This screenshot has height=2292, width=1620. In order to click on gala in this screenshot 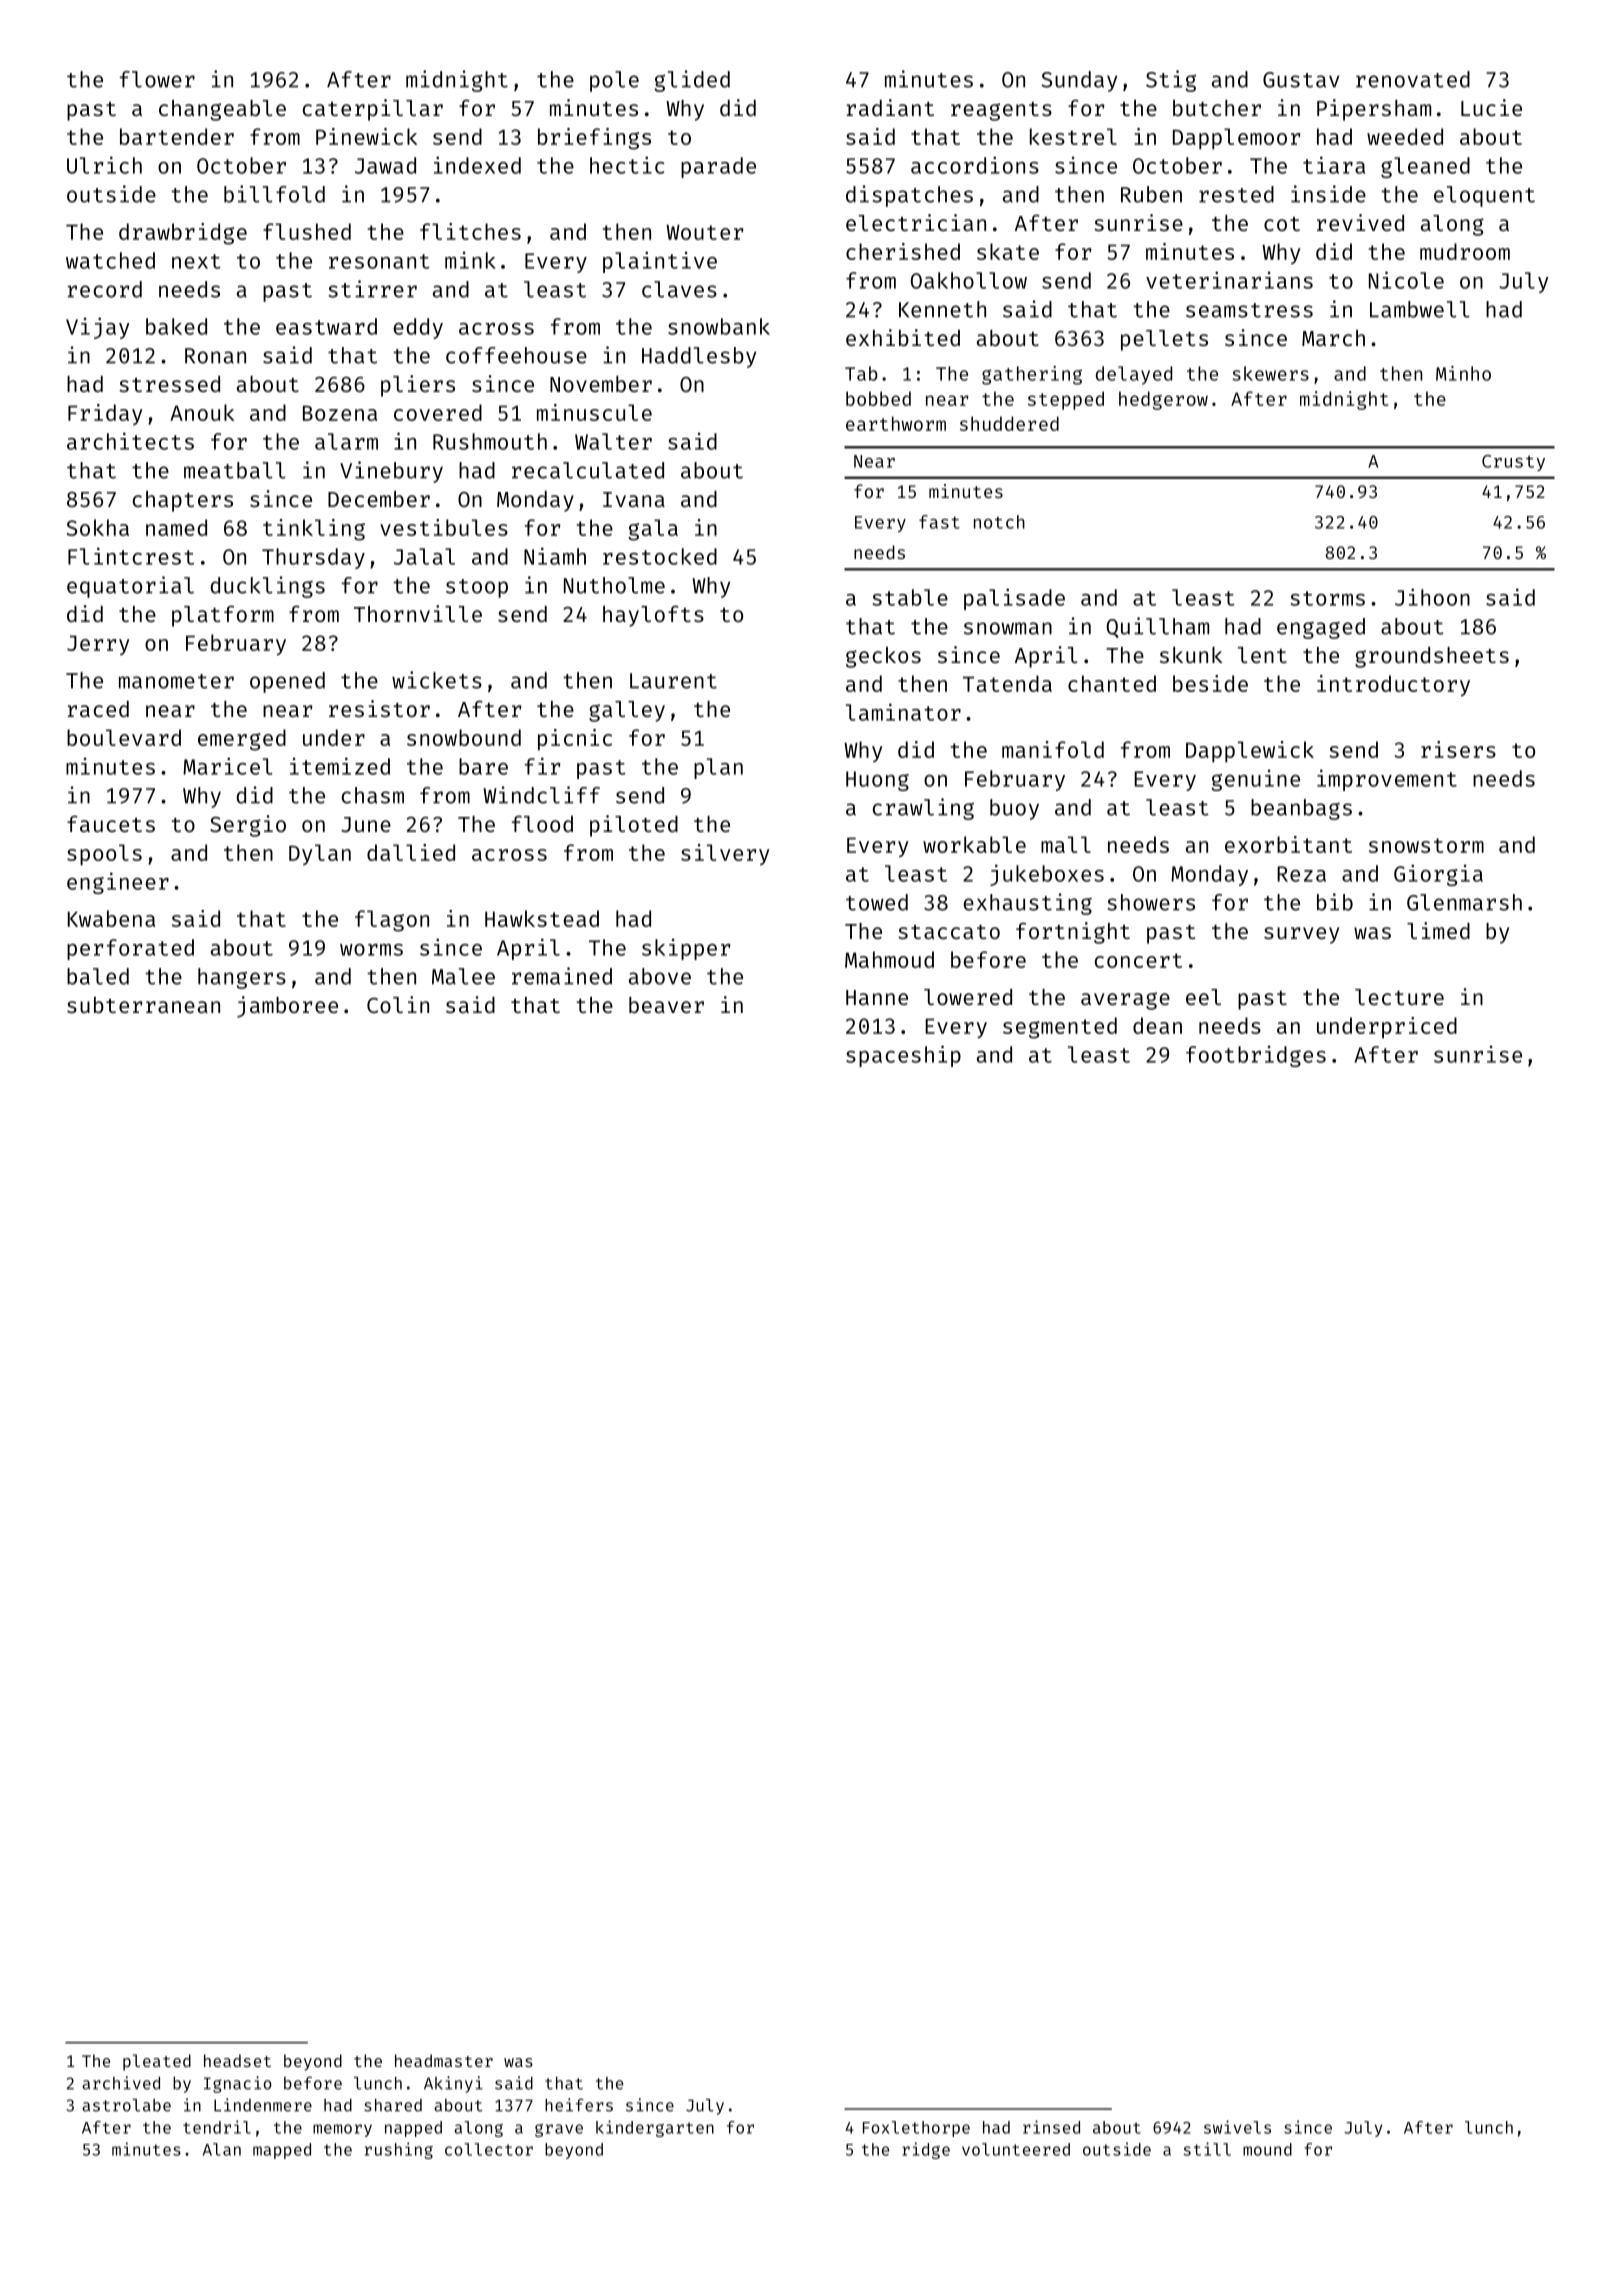, I will do `click(653, 530)`.
